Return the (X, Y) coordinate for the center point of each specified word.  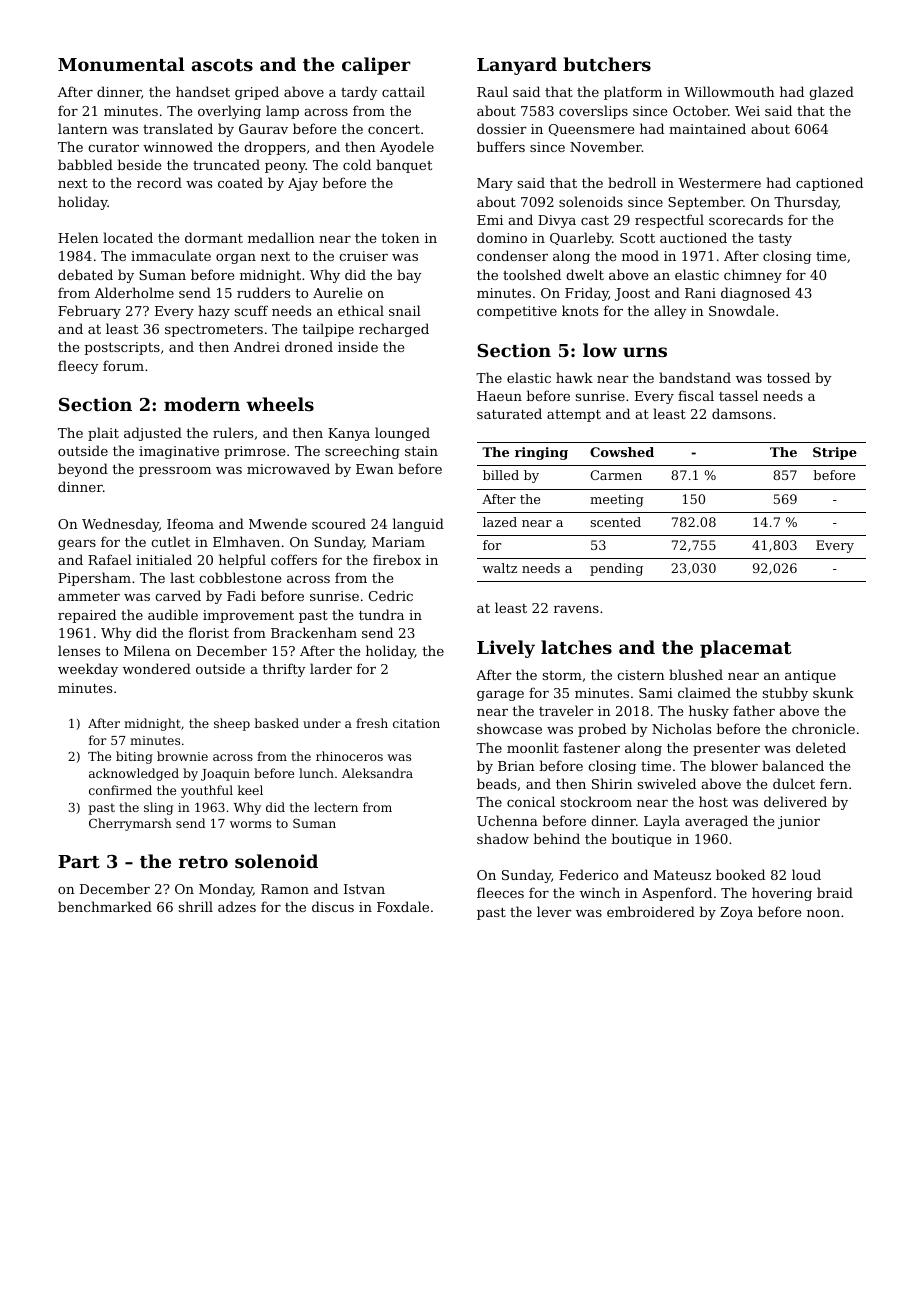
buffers (501, 146)
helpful (242, 561)
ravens (576, 609)
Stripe (835, 453)
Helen (78, 237)
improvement (248, 616)
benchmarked (105, 906)
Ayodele (407, 148)
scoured (339, 523)
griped (257, 93)
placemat (745, 649)
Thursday (806, 203)
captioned (829, 184)
